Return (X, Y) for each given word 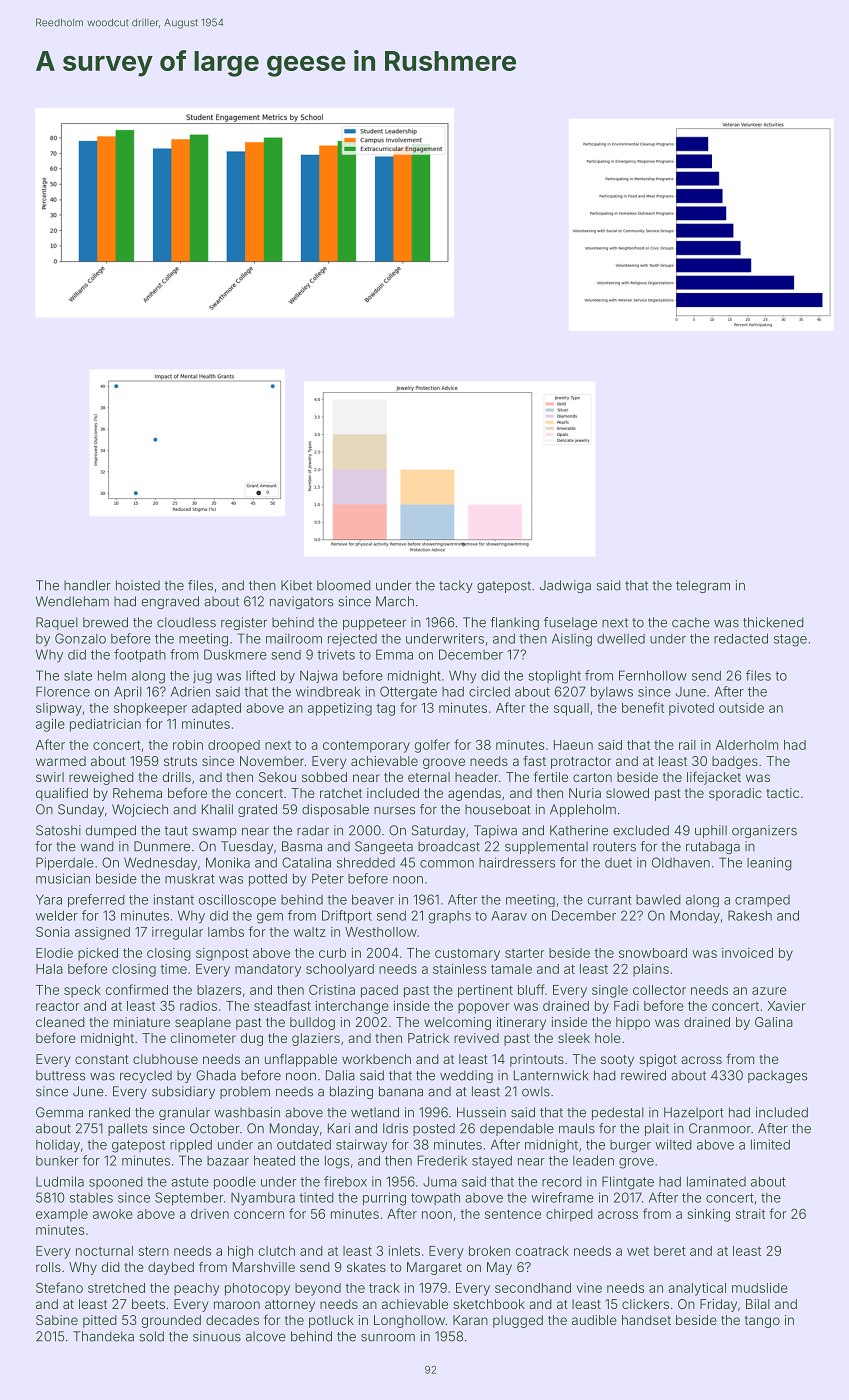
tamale (511, 969)
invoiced (747, 953)
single (610, 991)
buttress (60, 1075)
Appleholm (583, 810)
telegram (703, 586)
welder (57, 915)
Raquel (57, 623)
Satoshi (58, 830)
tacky (456, 586)
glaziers (316, 1039)
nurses (394, 811)
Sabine (57, 1320)
